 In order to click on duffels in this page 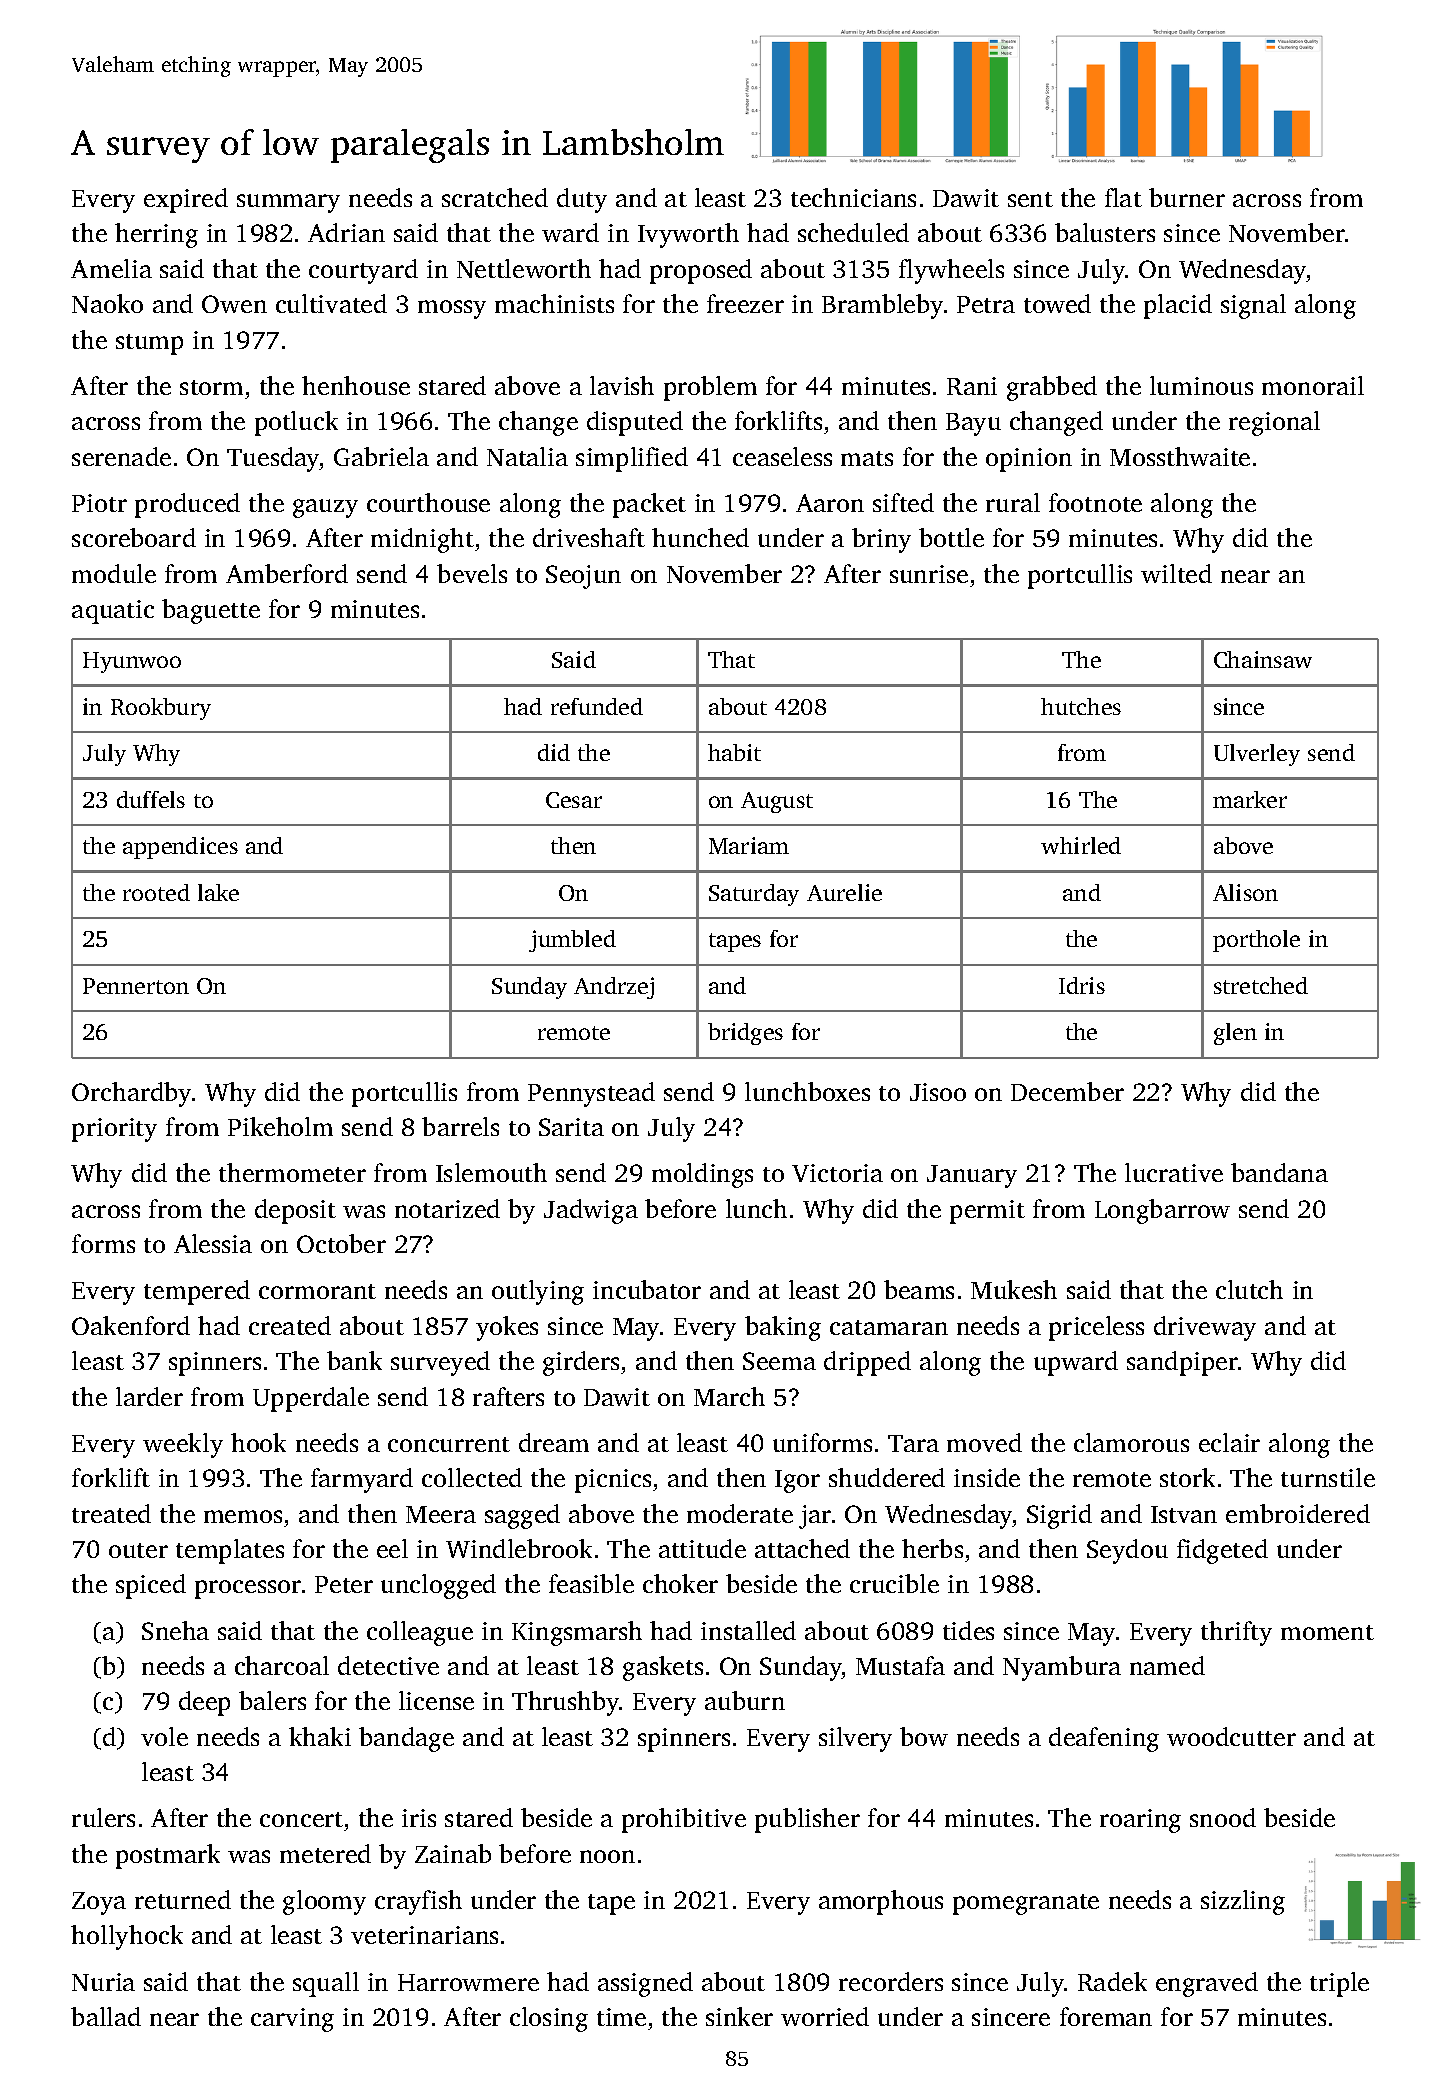, I will do `click(151, 799)`.
